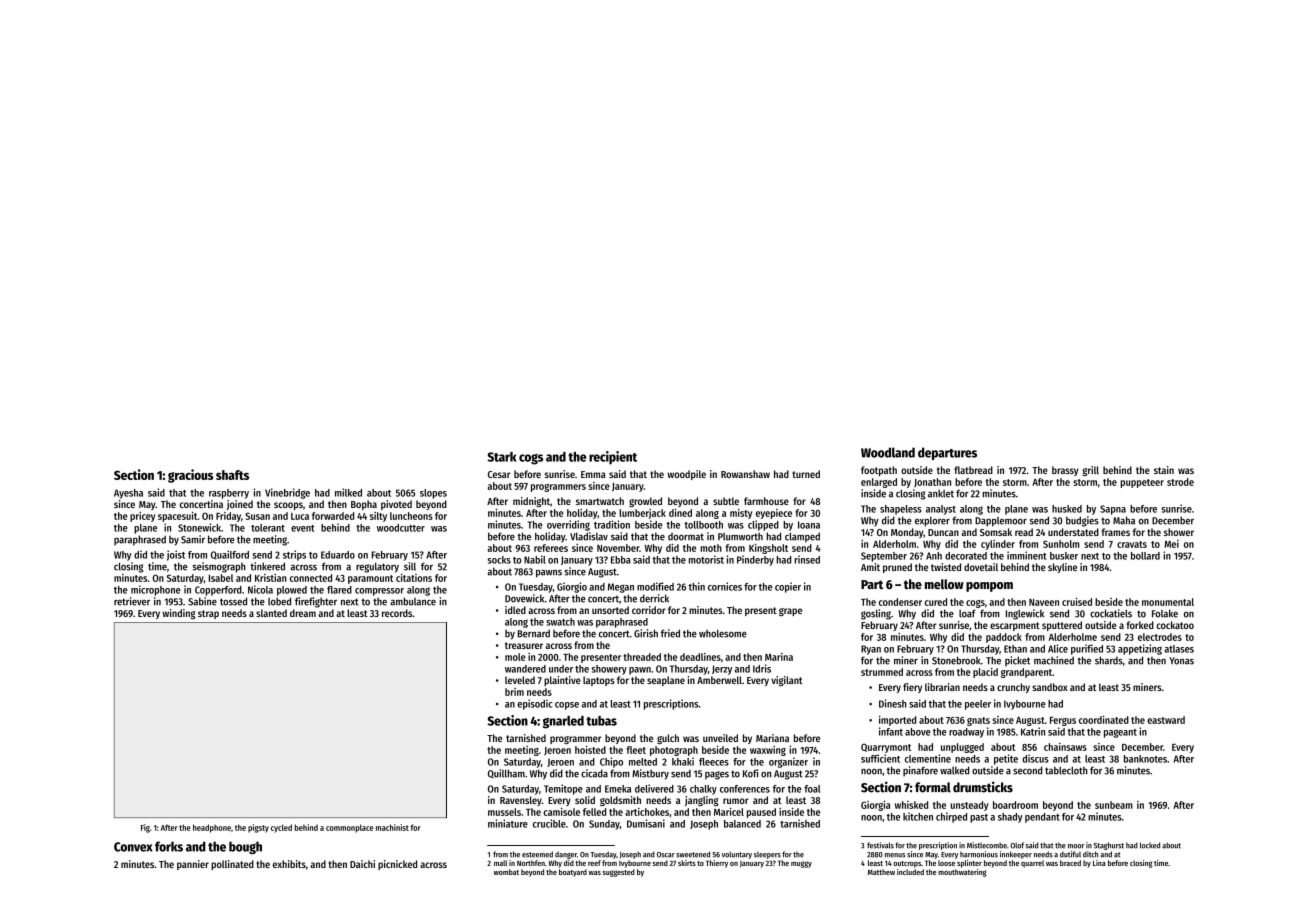 This screenshot has height=924, width=1308. What do you see at coordinates (271, 613) in the screenshot?
I see `slanted` at bounding box center [271, 613].
